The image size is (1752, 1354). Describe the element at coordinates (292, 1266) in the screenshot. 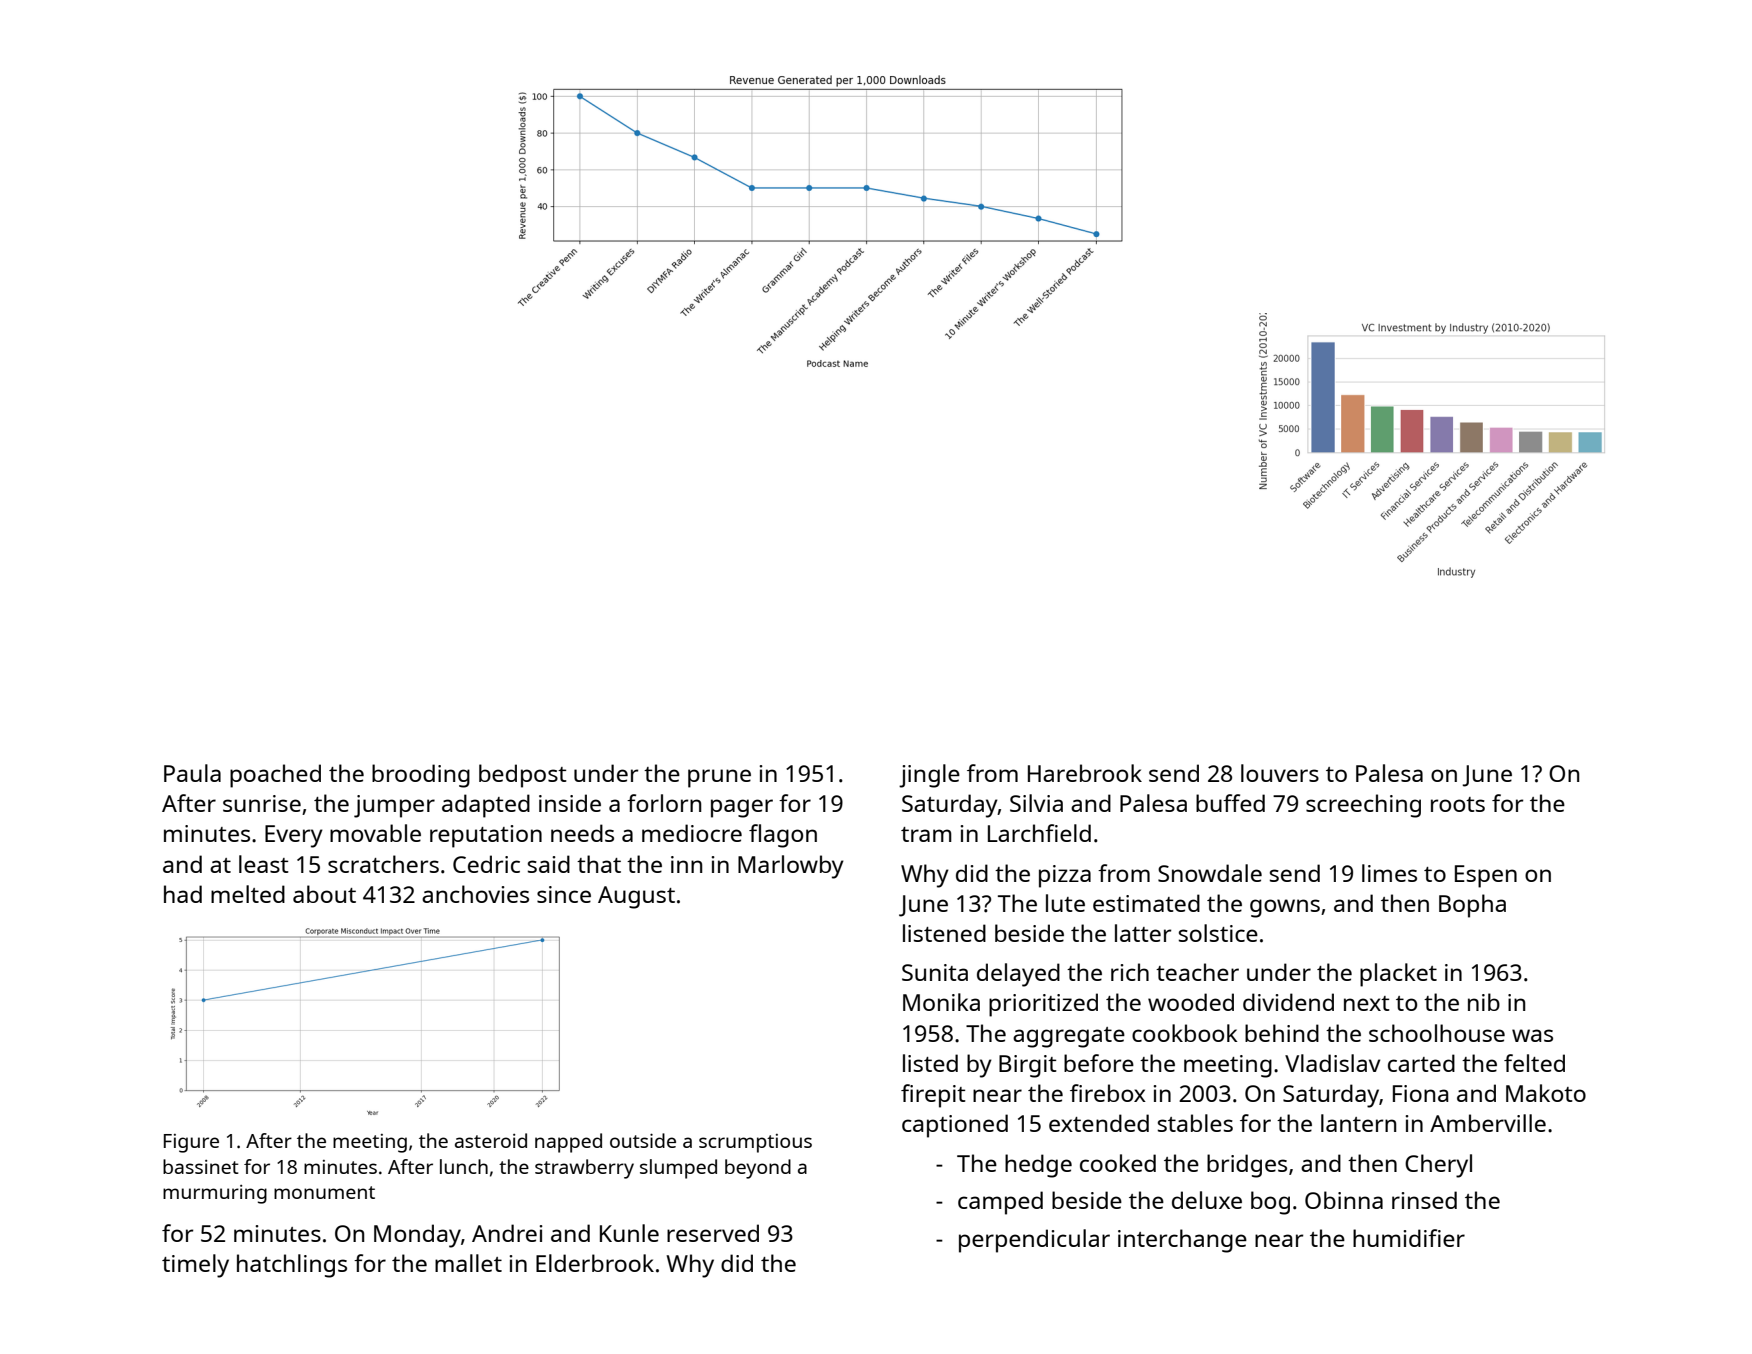

I see `hatchlings` at that location.
